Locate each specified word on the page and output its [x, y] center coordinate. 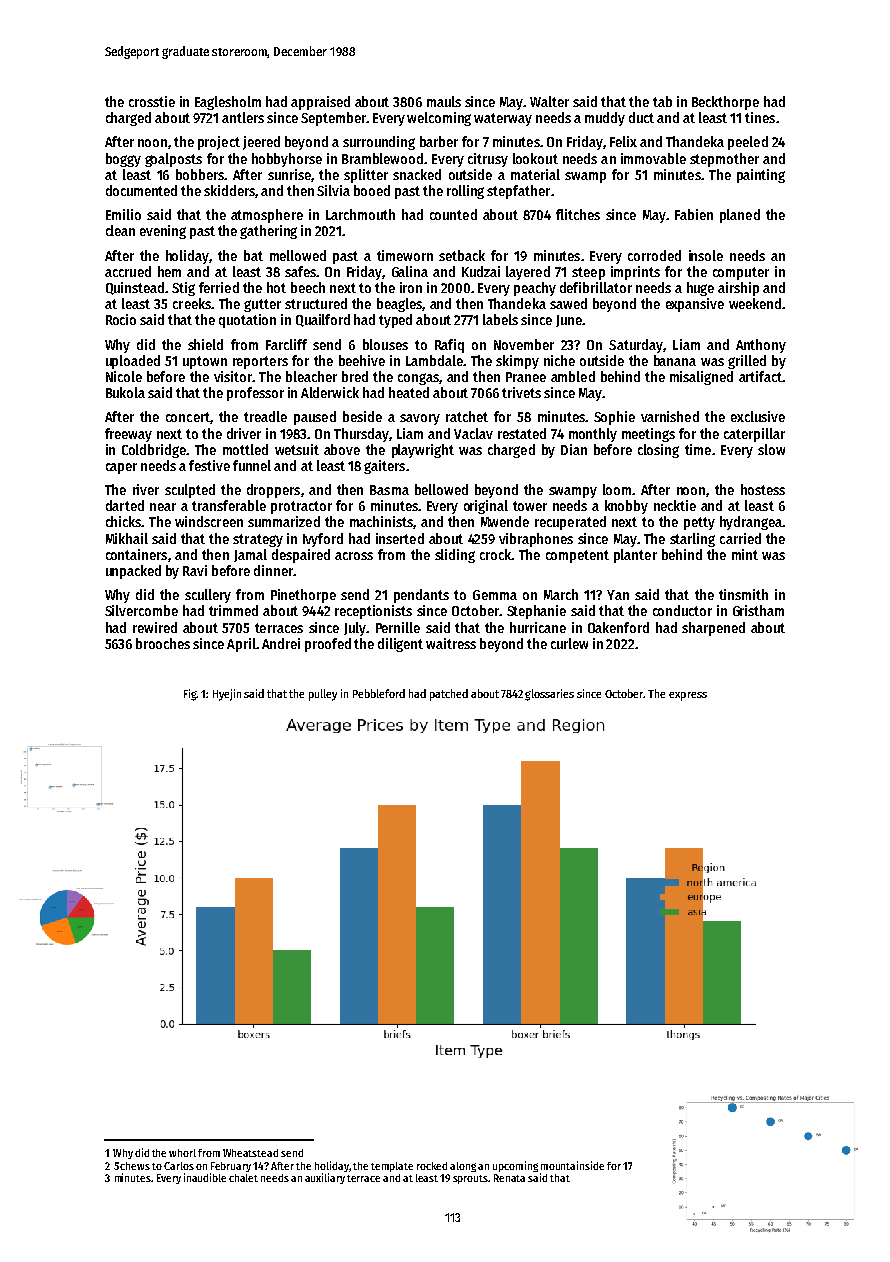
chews [135, 1166]
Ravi [195, 570]
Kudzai [481, 271]
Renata [509, 1178]
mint [745, 554]
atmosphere [267, 216]
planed [740, 216]
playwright [423, 451]
